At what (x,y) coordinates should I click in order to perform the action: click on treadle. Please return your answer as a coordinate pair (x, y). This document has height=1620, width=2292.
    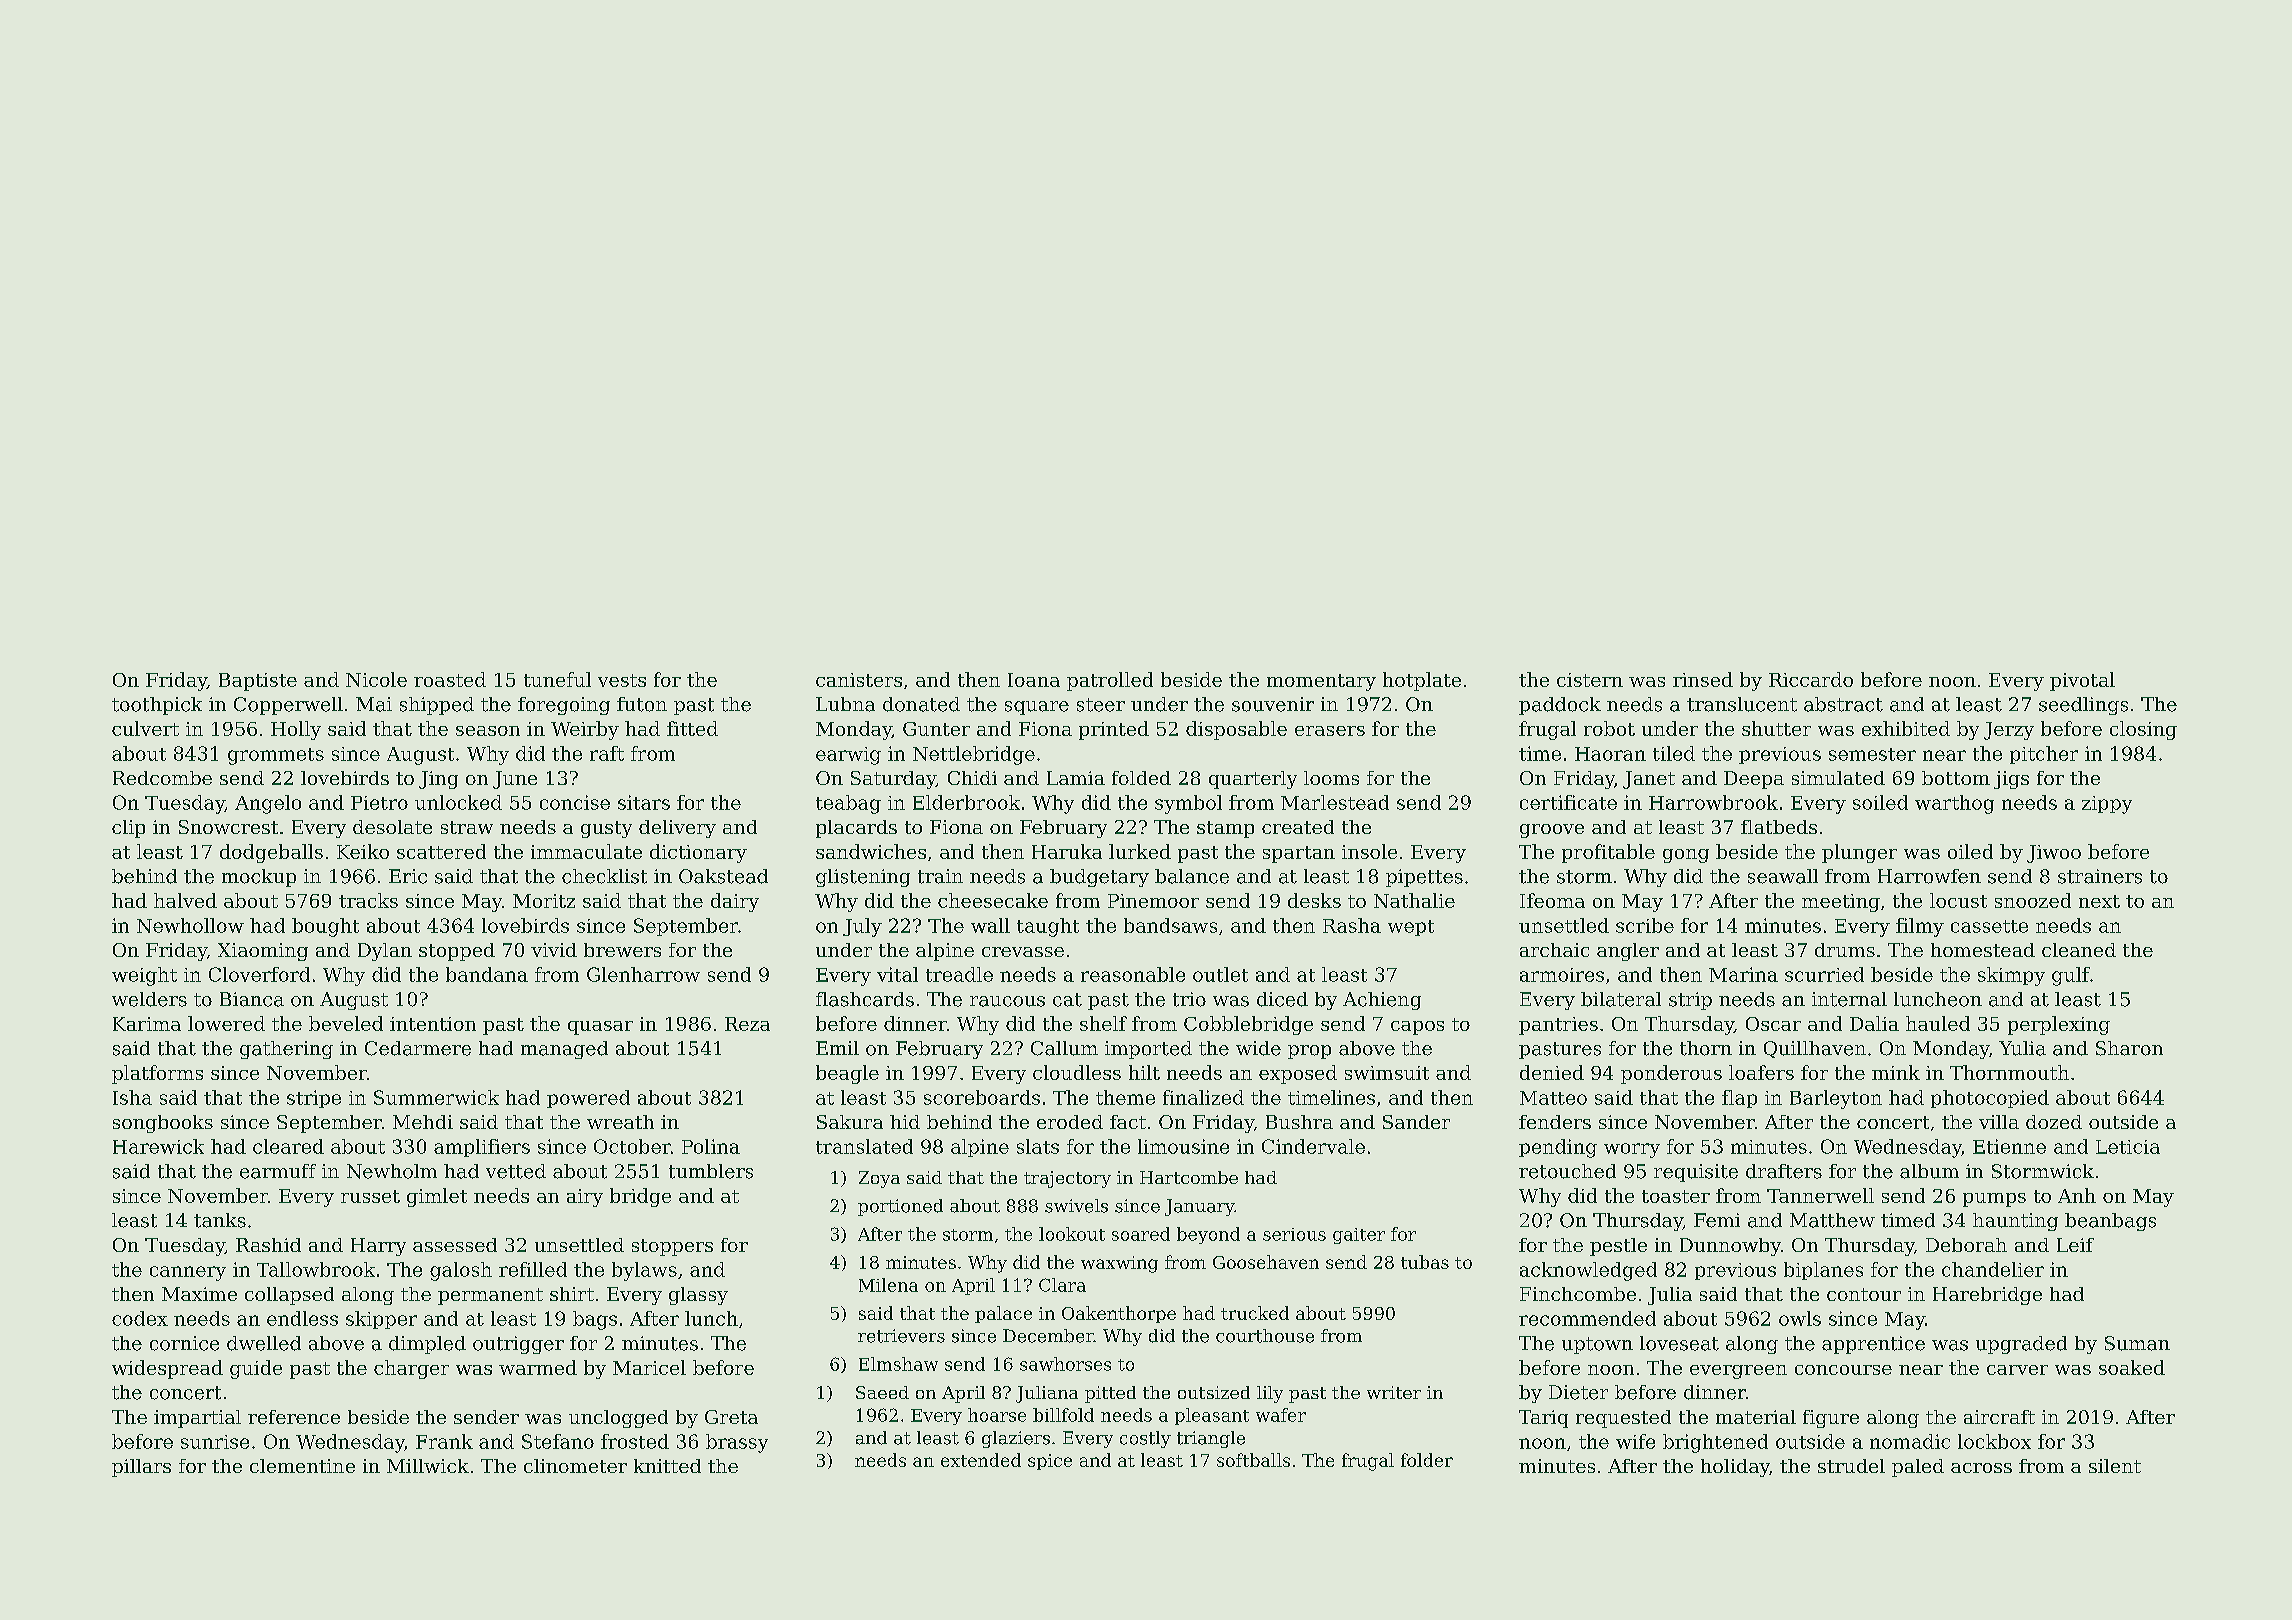
    Looking at the image, I should click on (959, 974).
